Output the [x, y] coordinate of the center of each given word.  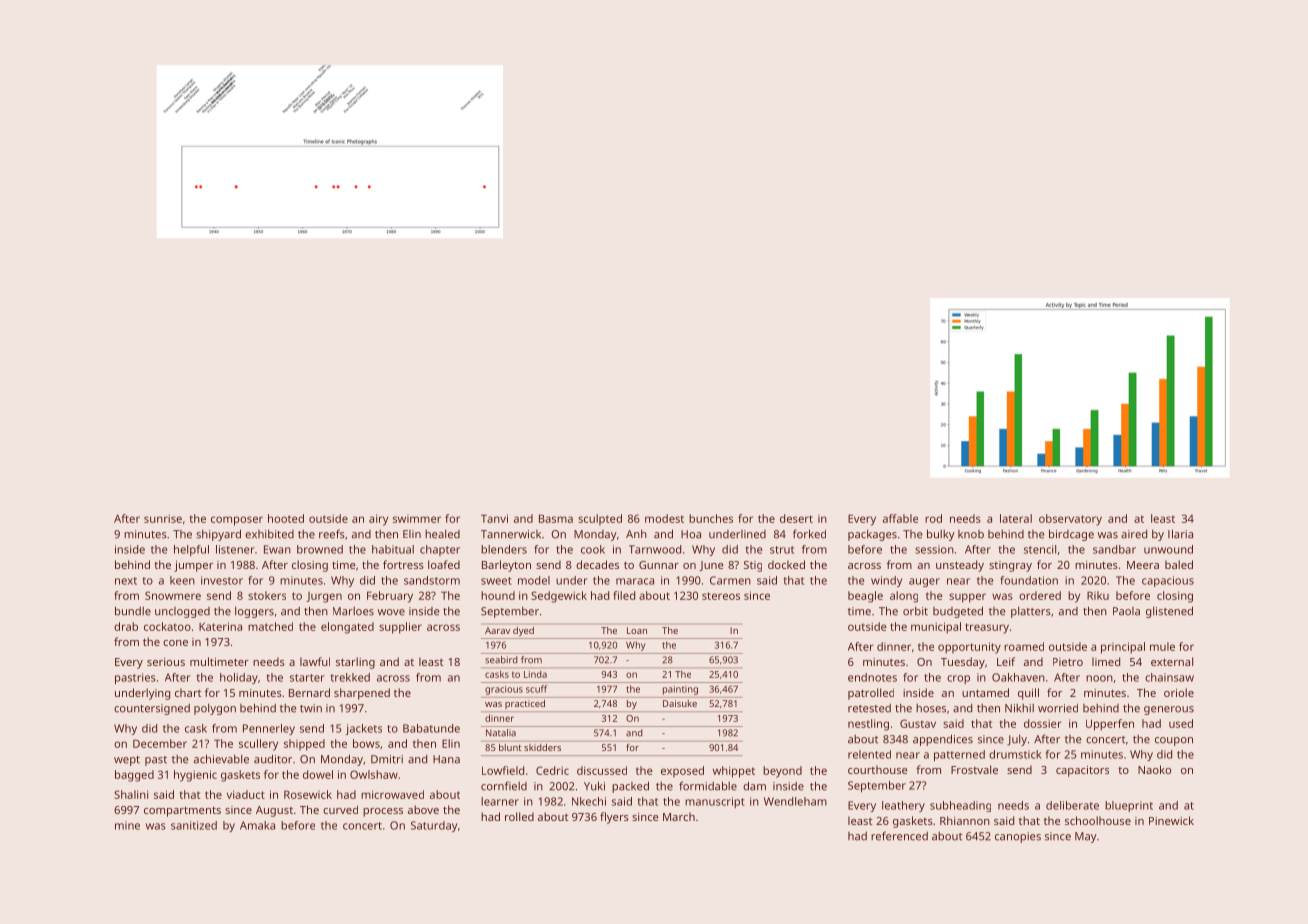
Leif [1006, 661]
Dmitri [387, 759]
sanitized [194, 825]
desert [796, 518]
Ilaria [1180, 534]
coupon [1174, 741]
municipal [936, 628]
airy [378, 520]
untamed [985, 692]
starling [355, 663]
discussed [602, 770]
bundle [133, 611]
